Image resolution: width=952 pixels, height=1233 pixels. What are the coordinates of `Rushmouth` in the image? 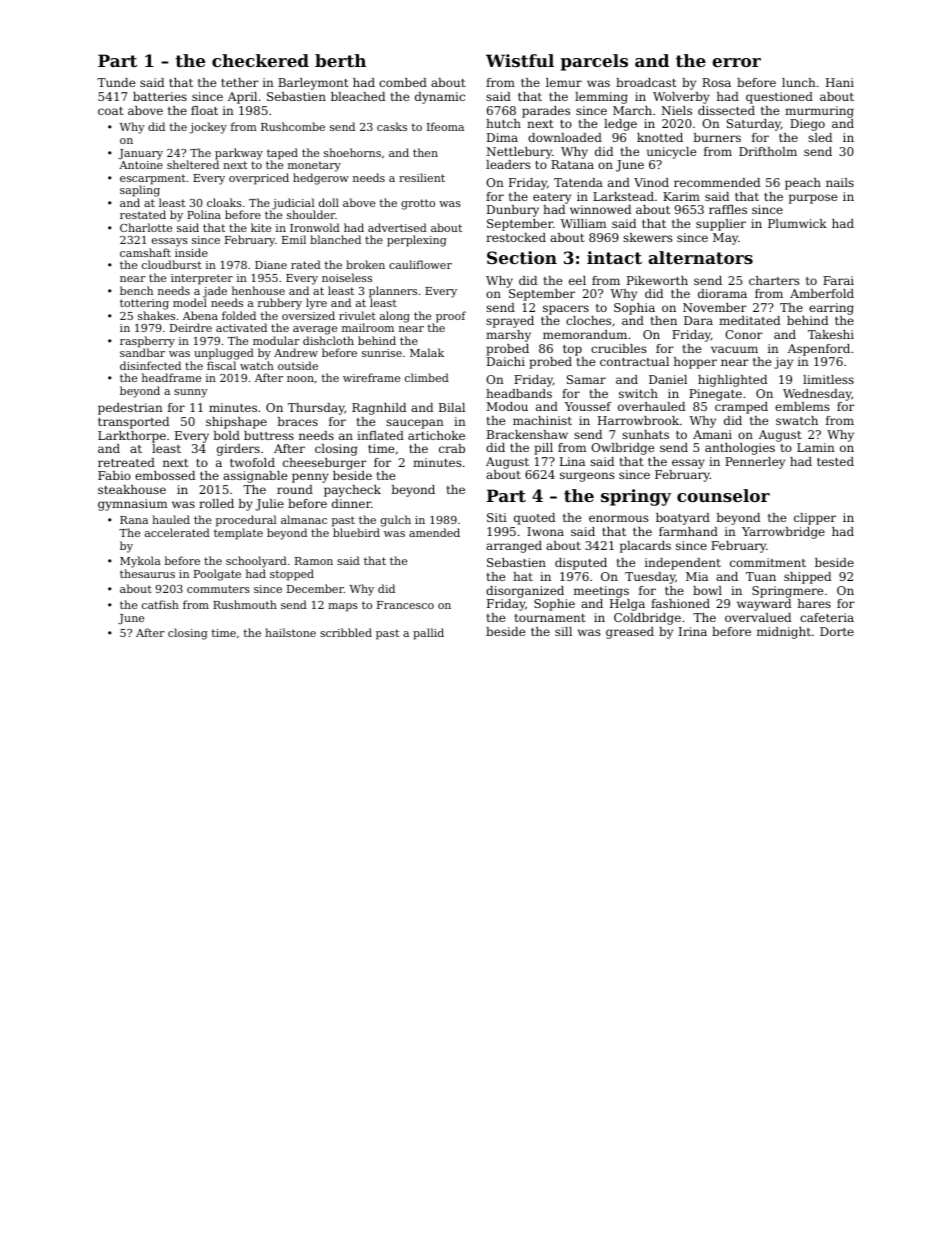 It's located at (245, 604).
